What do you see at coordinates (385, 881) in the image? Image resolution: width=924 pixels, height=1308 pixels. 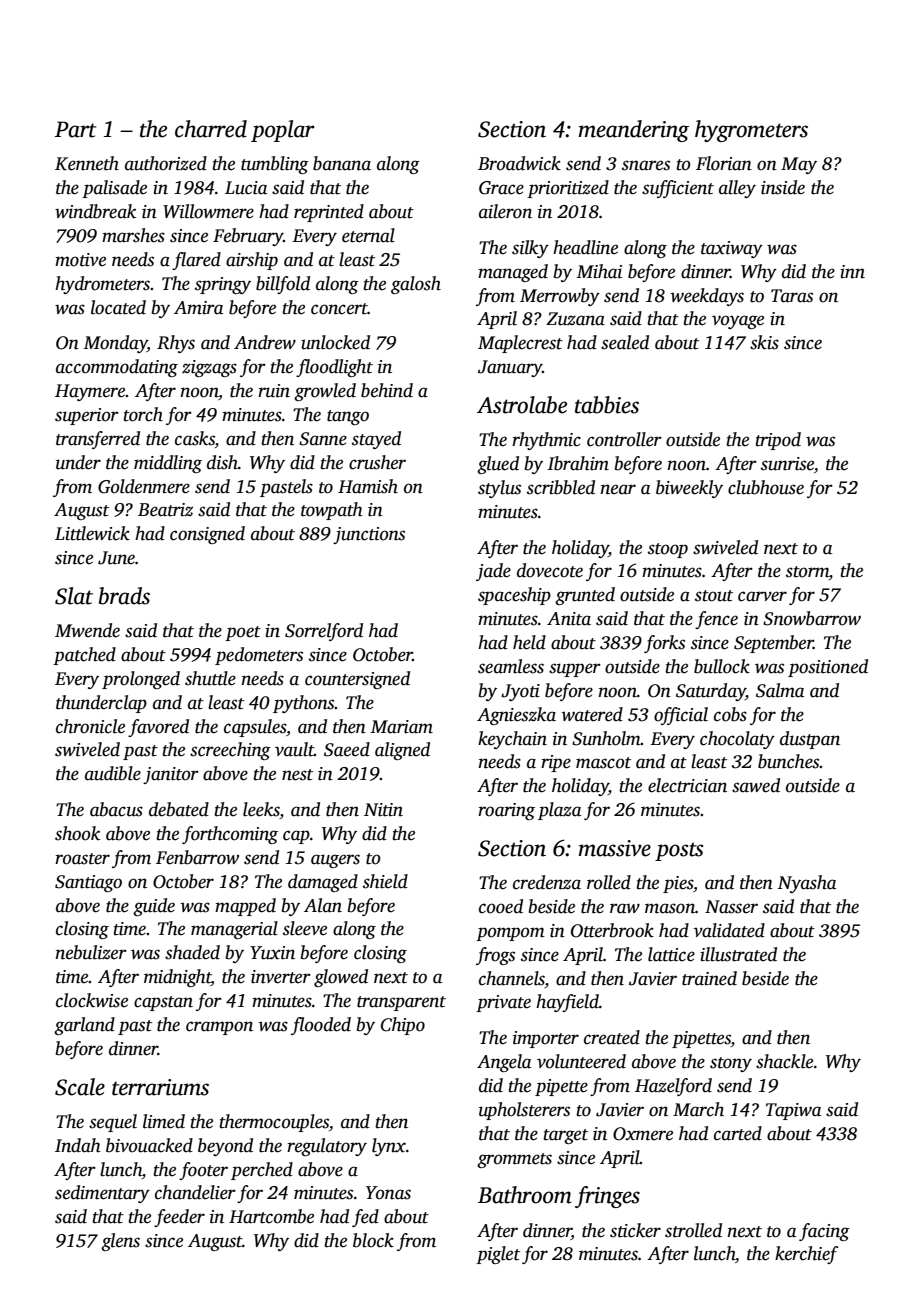 I see `shield` at bounding box center [385, 881].
